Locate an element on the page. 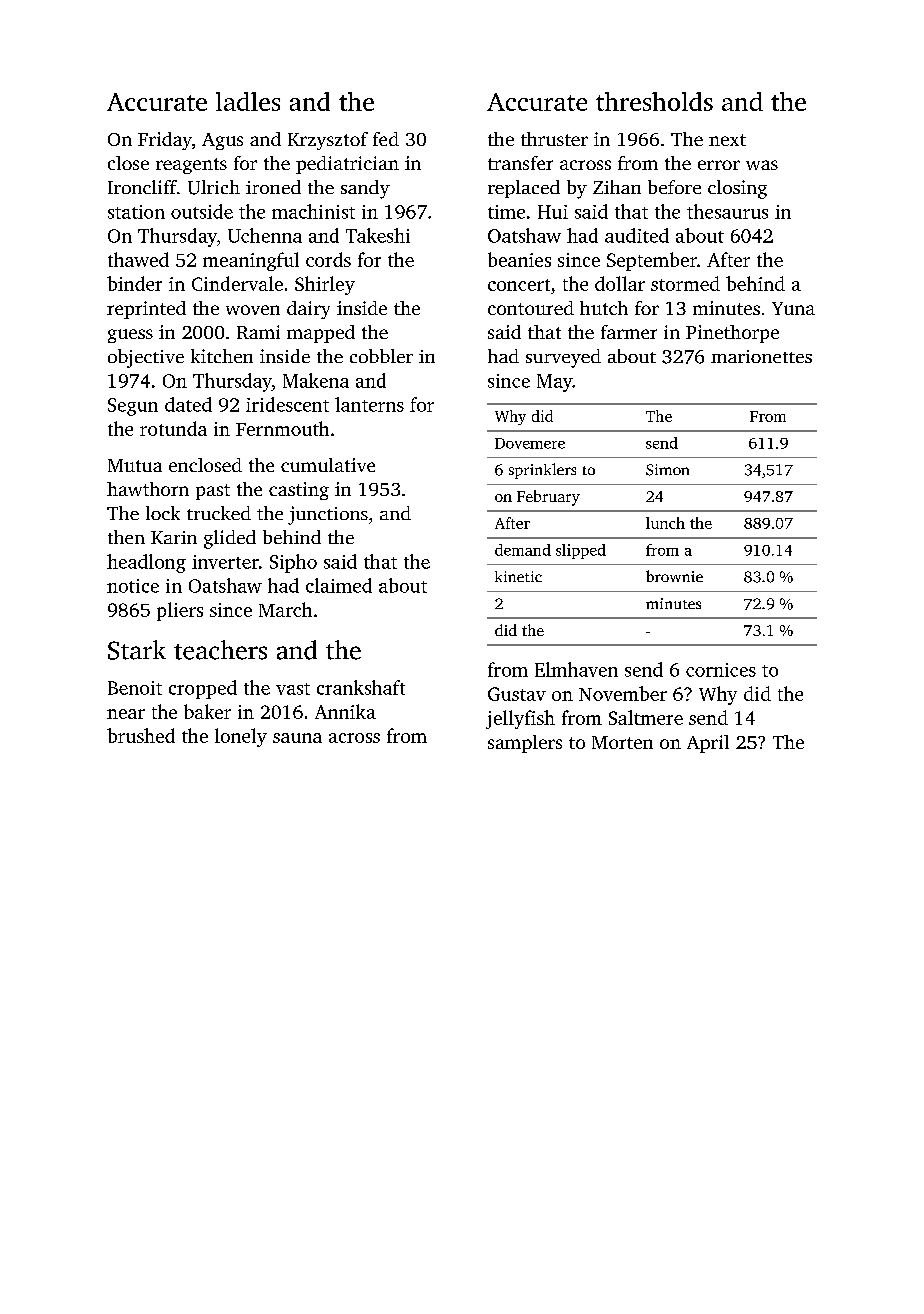 The height and width of the page is (1314, 924). Segun is located at coordinates (133, 407).
